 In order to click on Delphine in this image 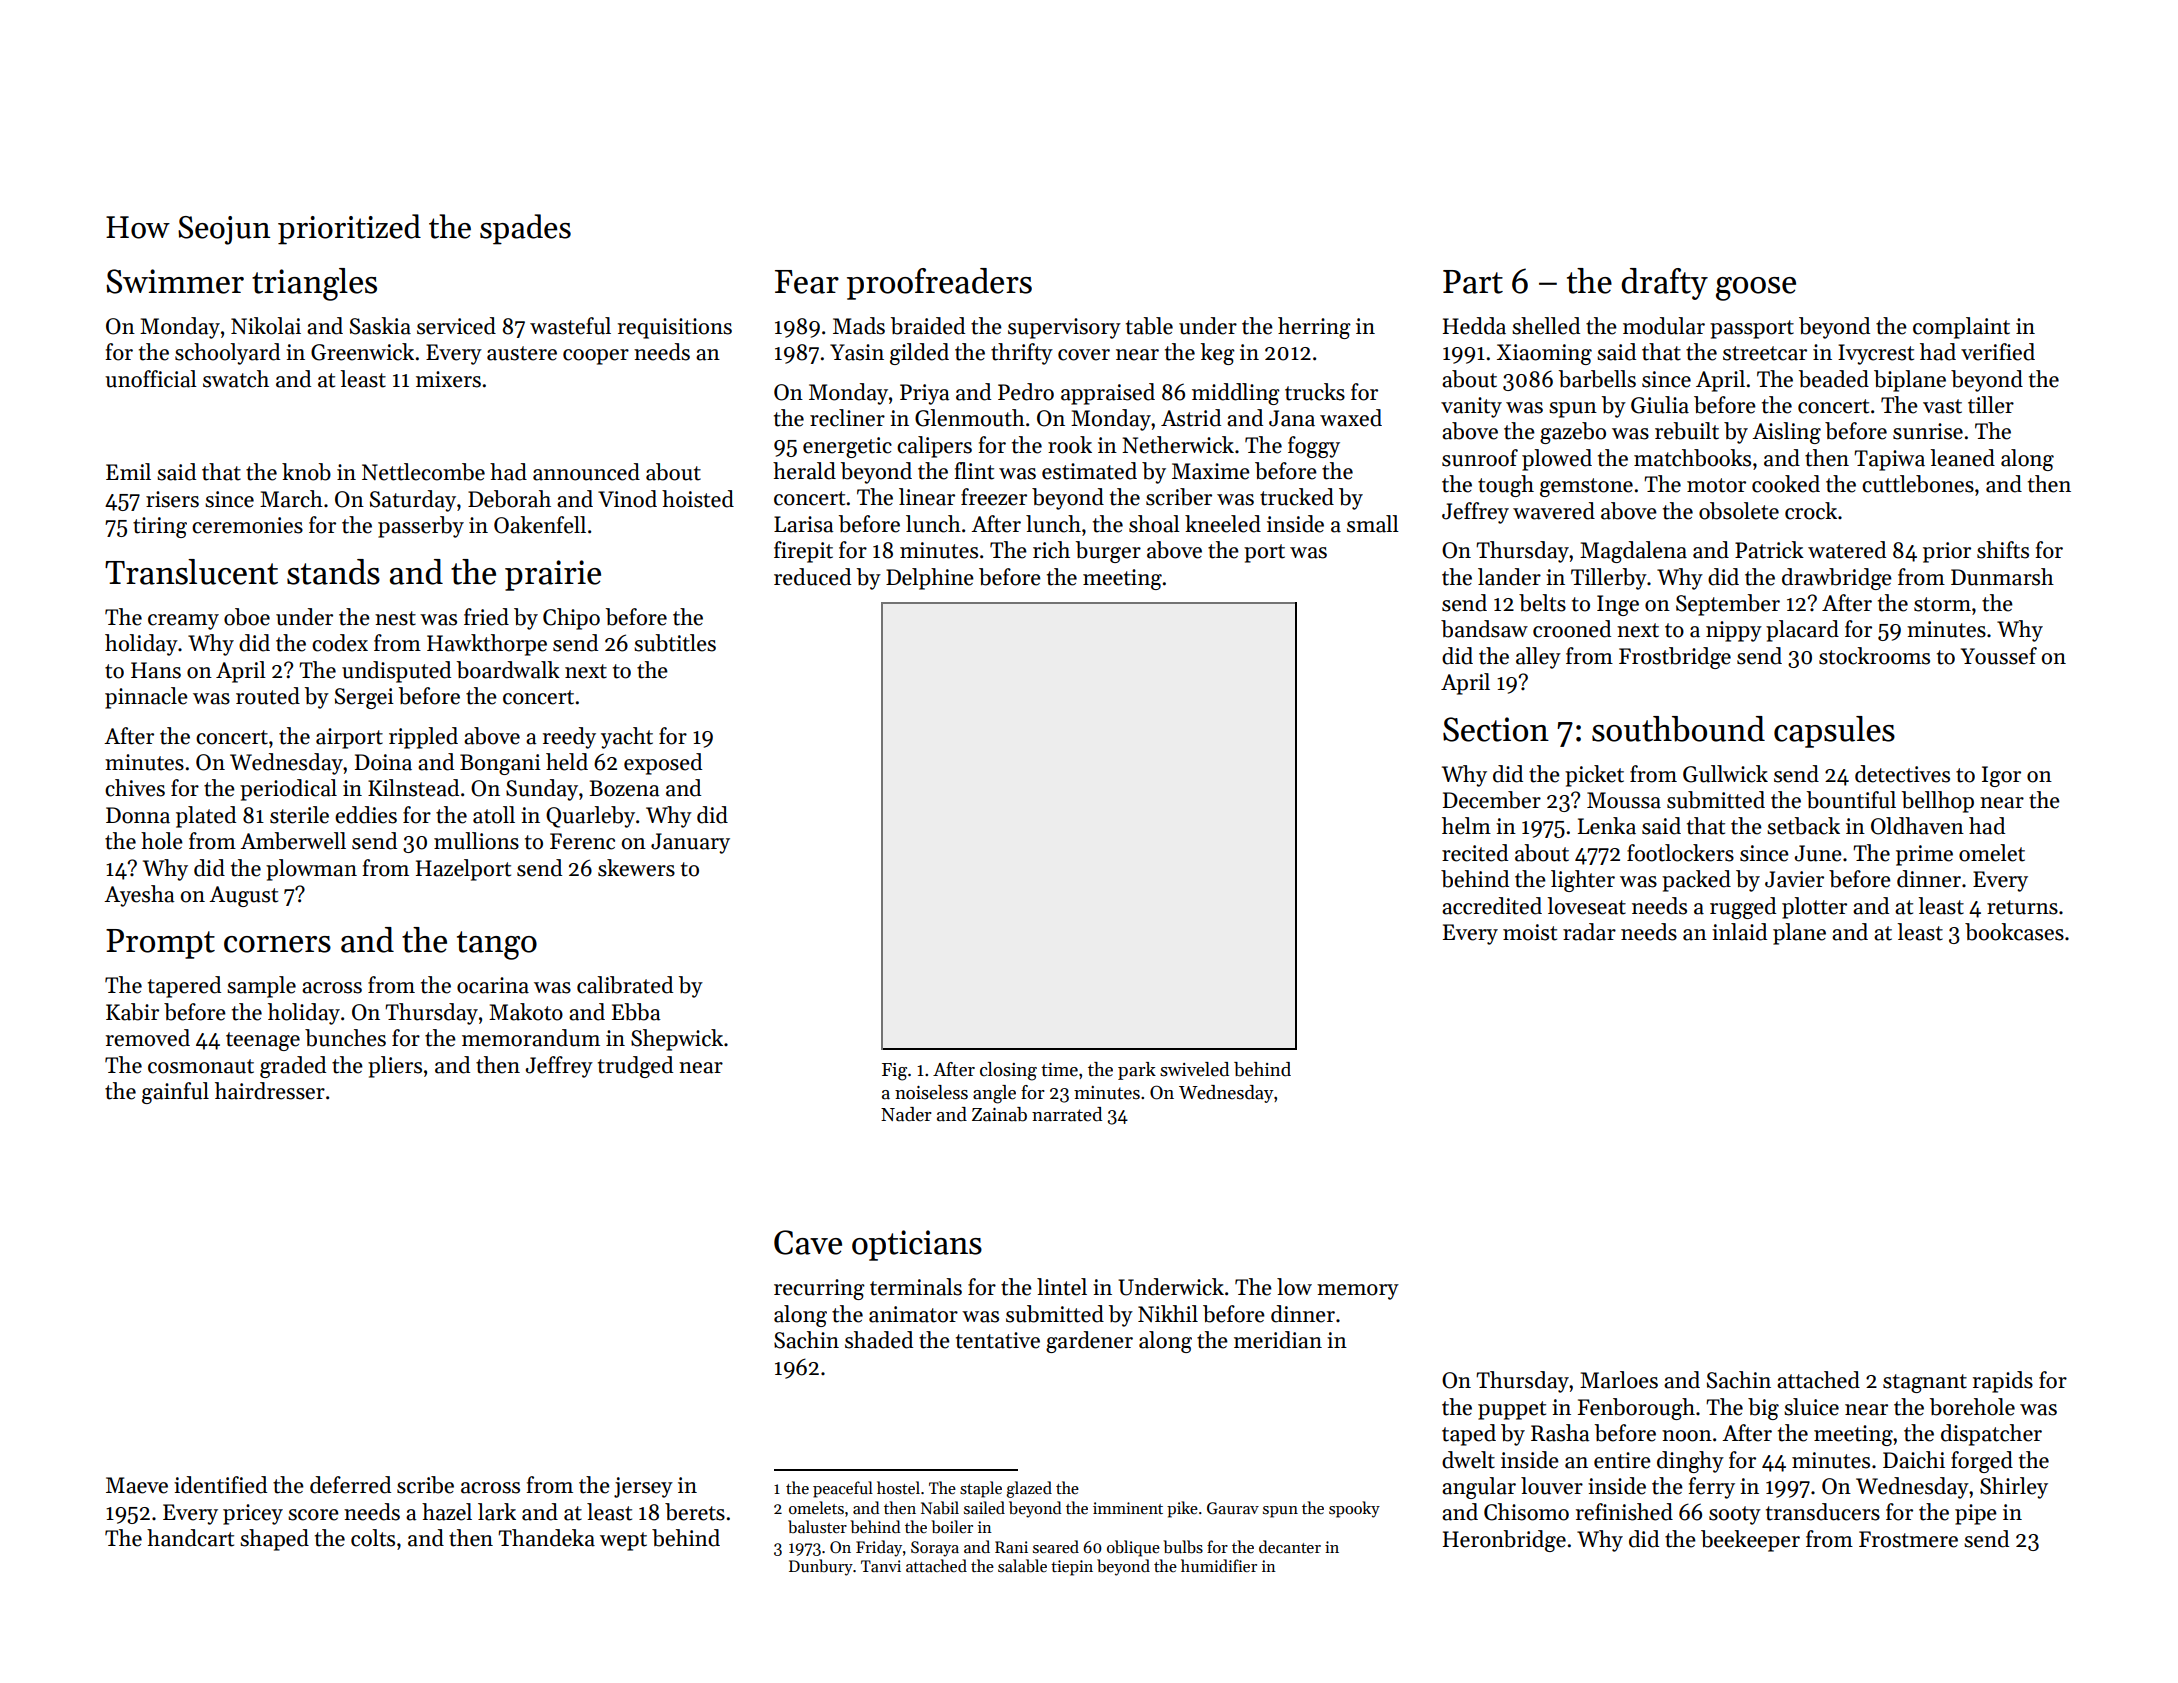, I will do `click(930, 579)`.
